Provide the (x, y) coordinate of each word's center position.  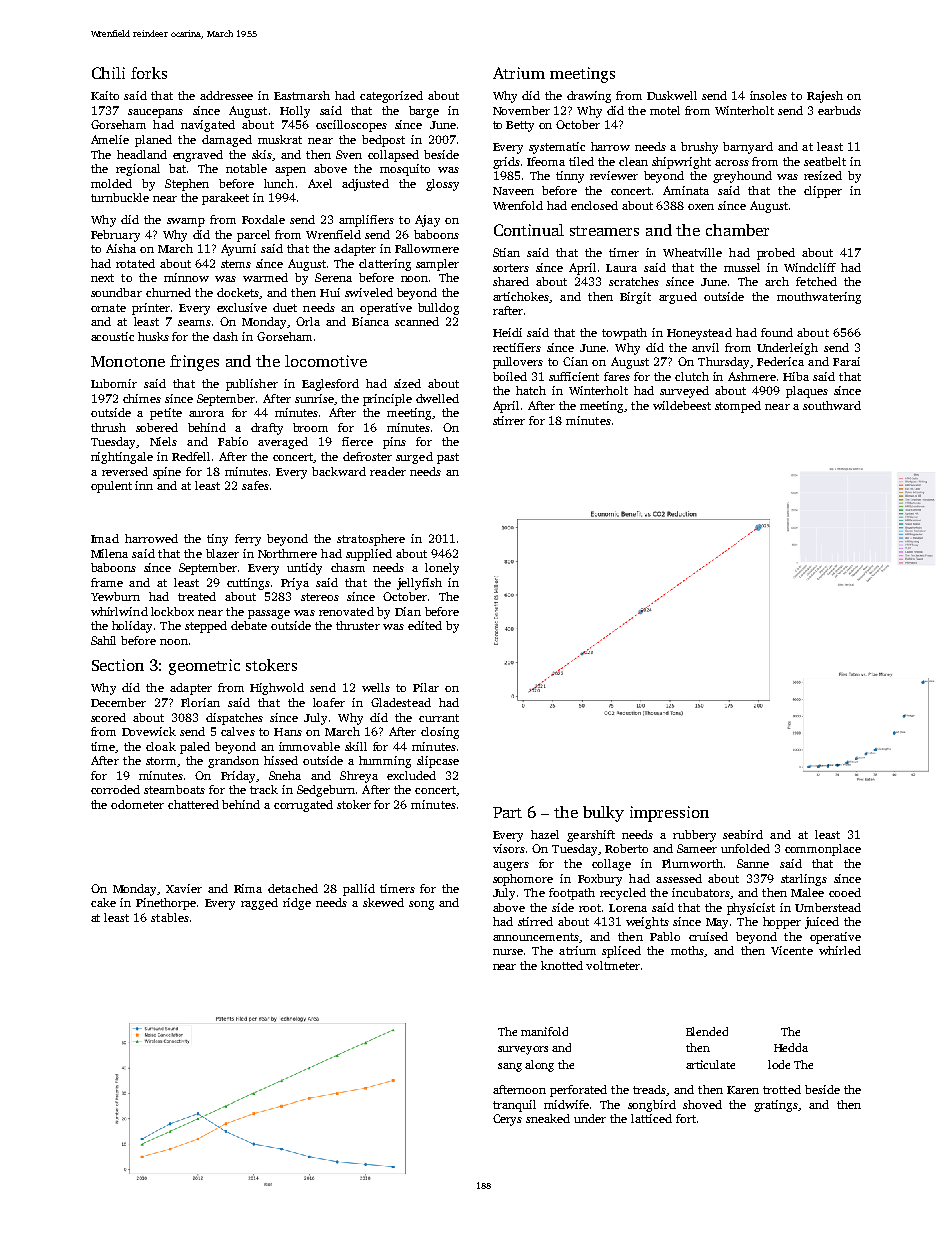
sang (510, 1067)
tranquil (514, 1106)
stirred (535, 921)
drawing (589, 97)
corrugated (303, 806)
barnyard (748, 148)
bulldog (438, 309)
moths (687, 950)
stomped (738, 407)
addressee (226, 95)
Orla (308, 321)
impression (669, 814)
